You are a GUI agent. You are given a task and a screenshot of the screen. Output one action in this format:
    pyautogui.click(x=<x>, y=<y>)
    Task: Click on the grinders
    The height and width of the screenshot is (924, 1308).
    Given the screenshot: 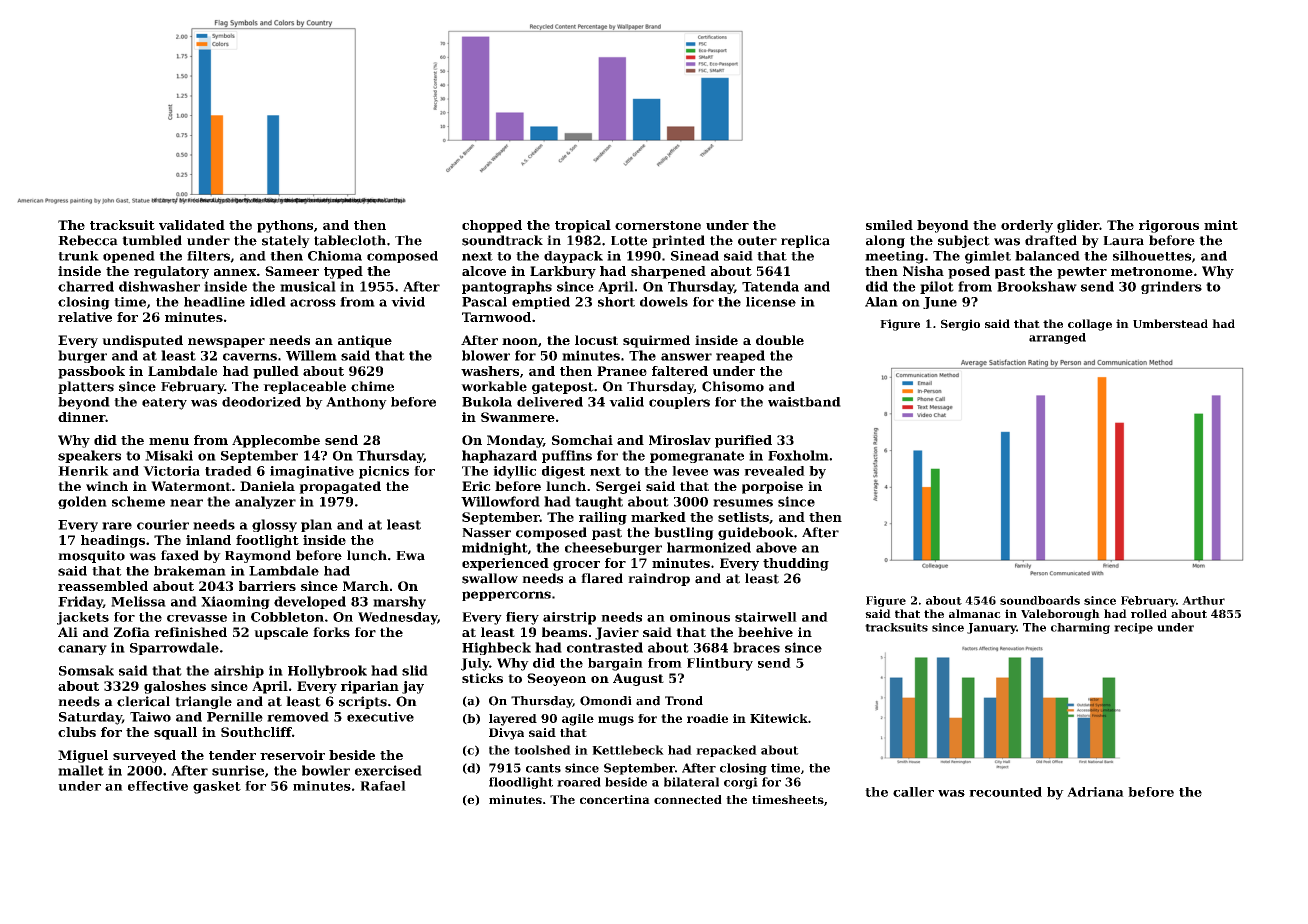 What is the action you would take?
    pyautogui.click(x=1171, y=287)
